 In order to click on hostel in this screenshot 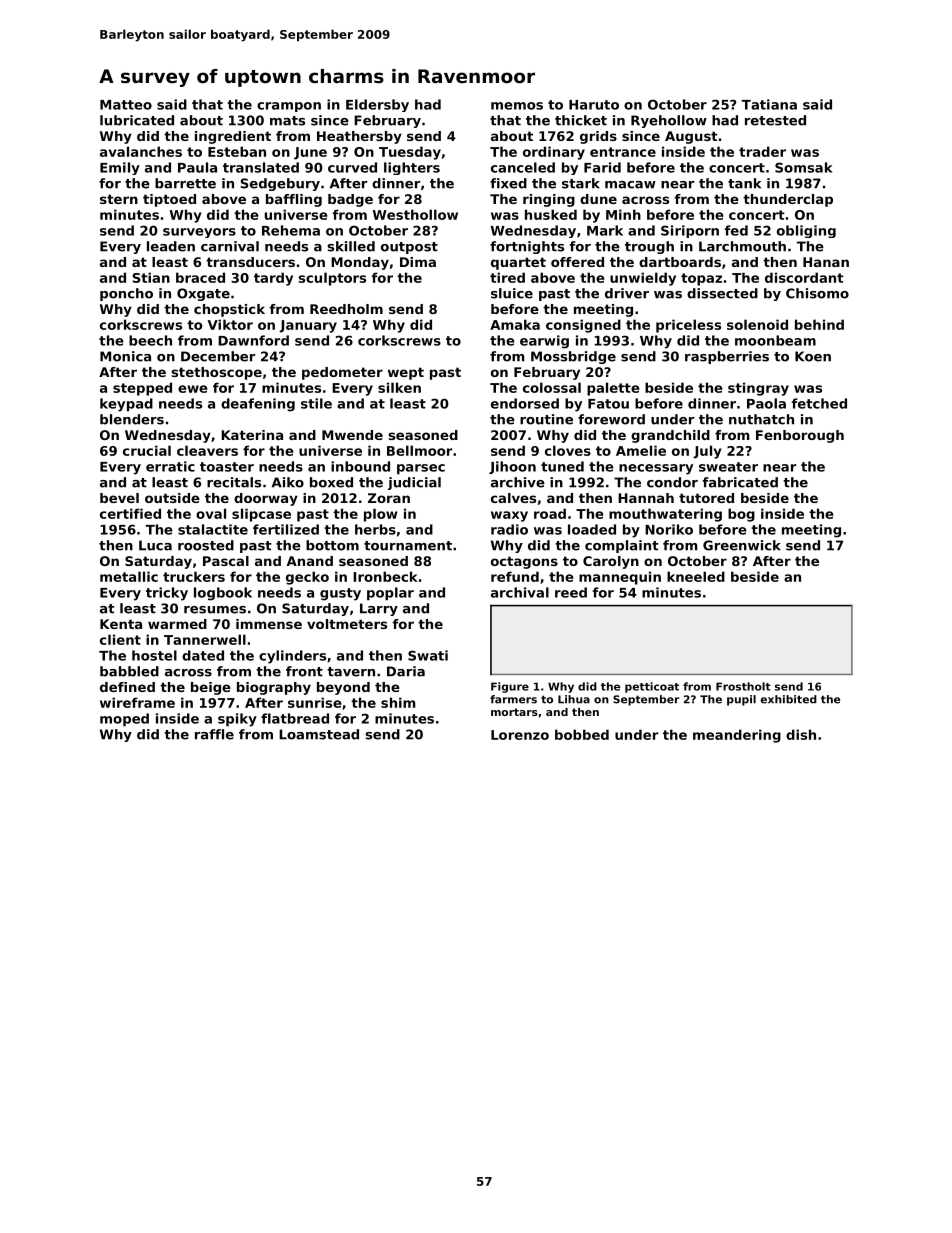, I will do `click(154, 655)`.
